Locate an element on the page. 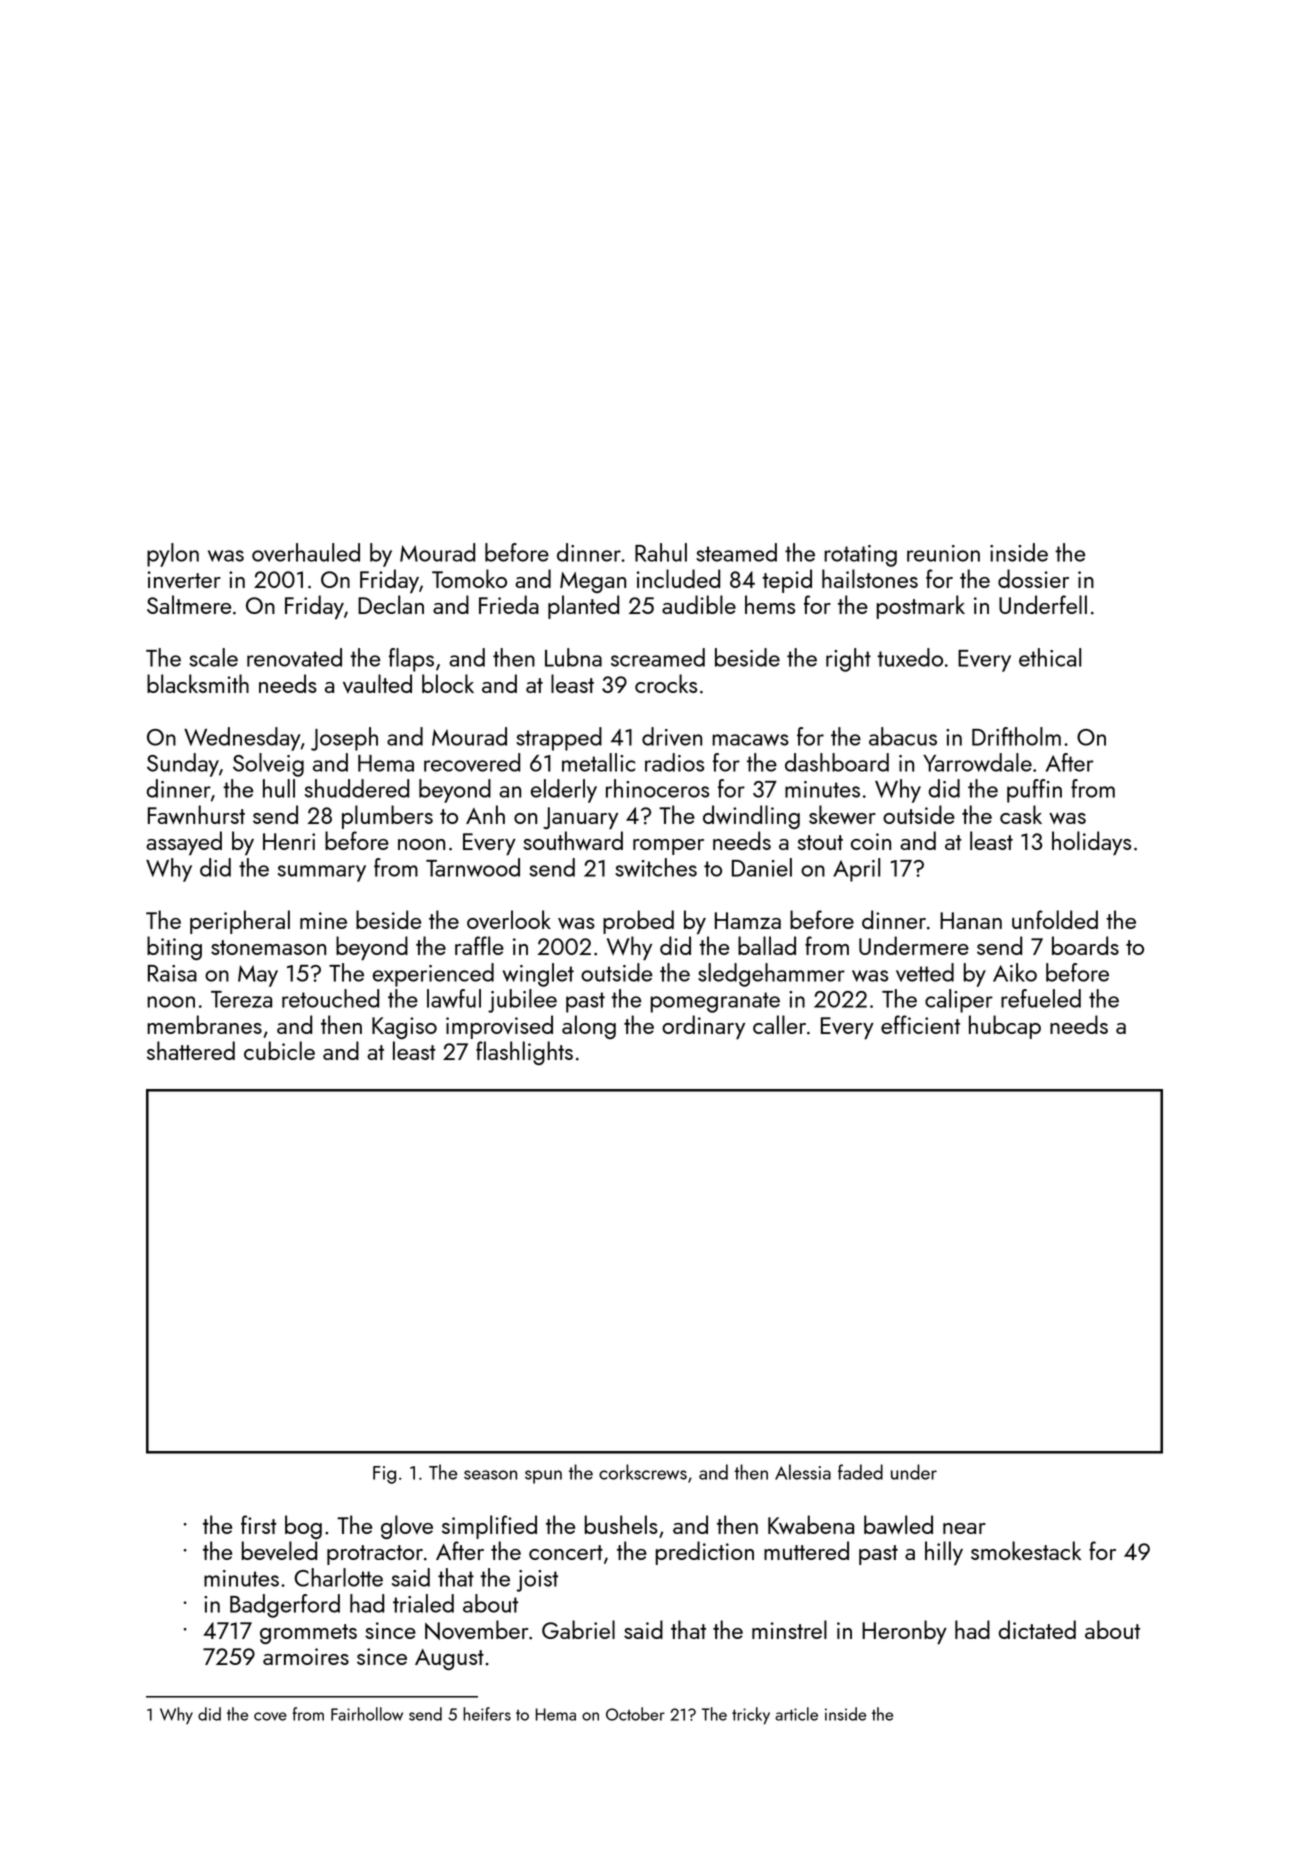 The image size is (1309, 1851). Kagiso is located at coordinates (404, 1028).
